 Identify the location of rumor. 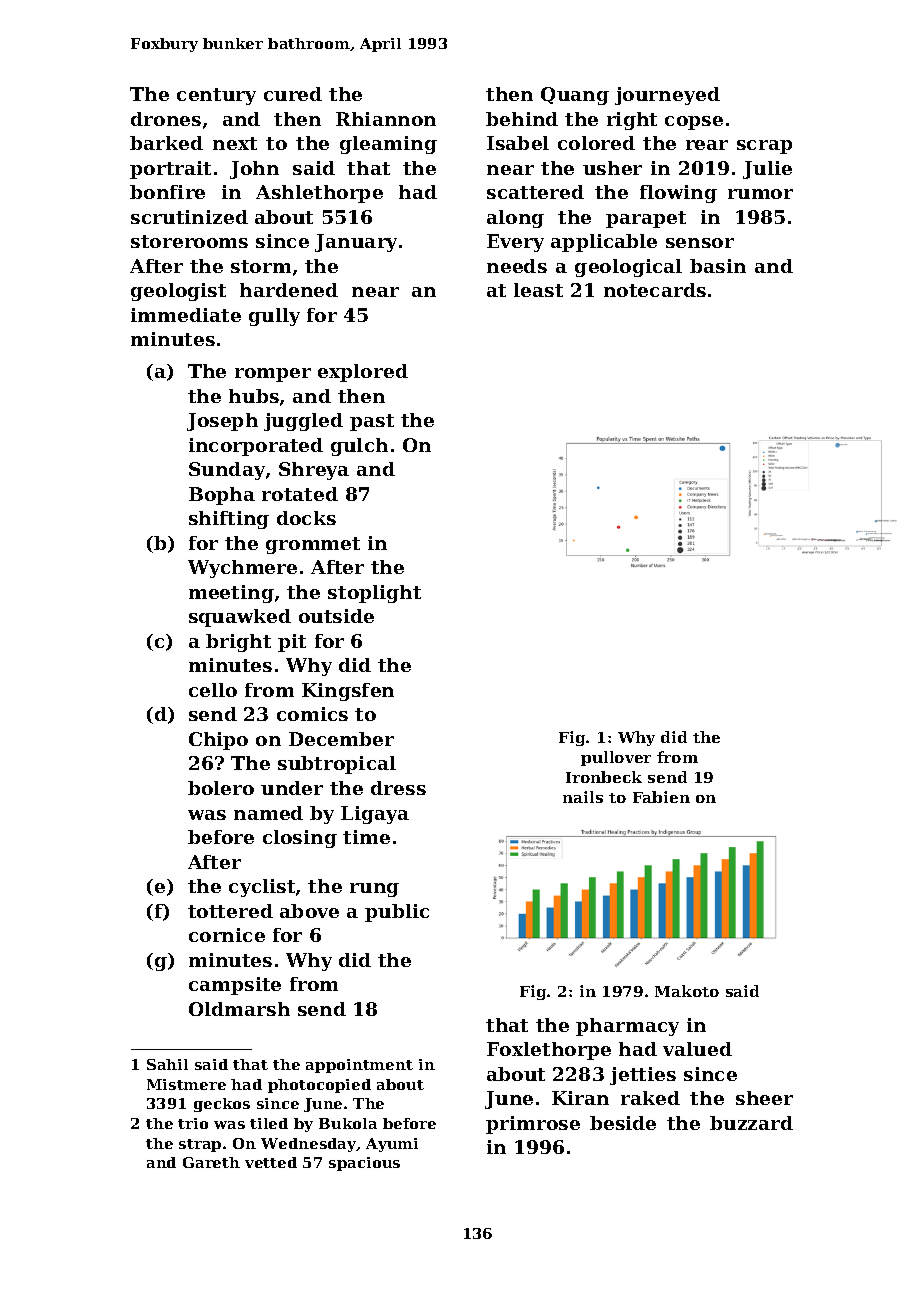
(760, 194).
